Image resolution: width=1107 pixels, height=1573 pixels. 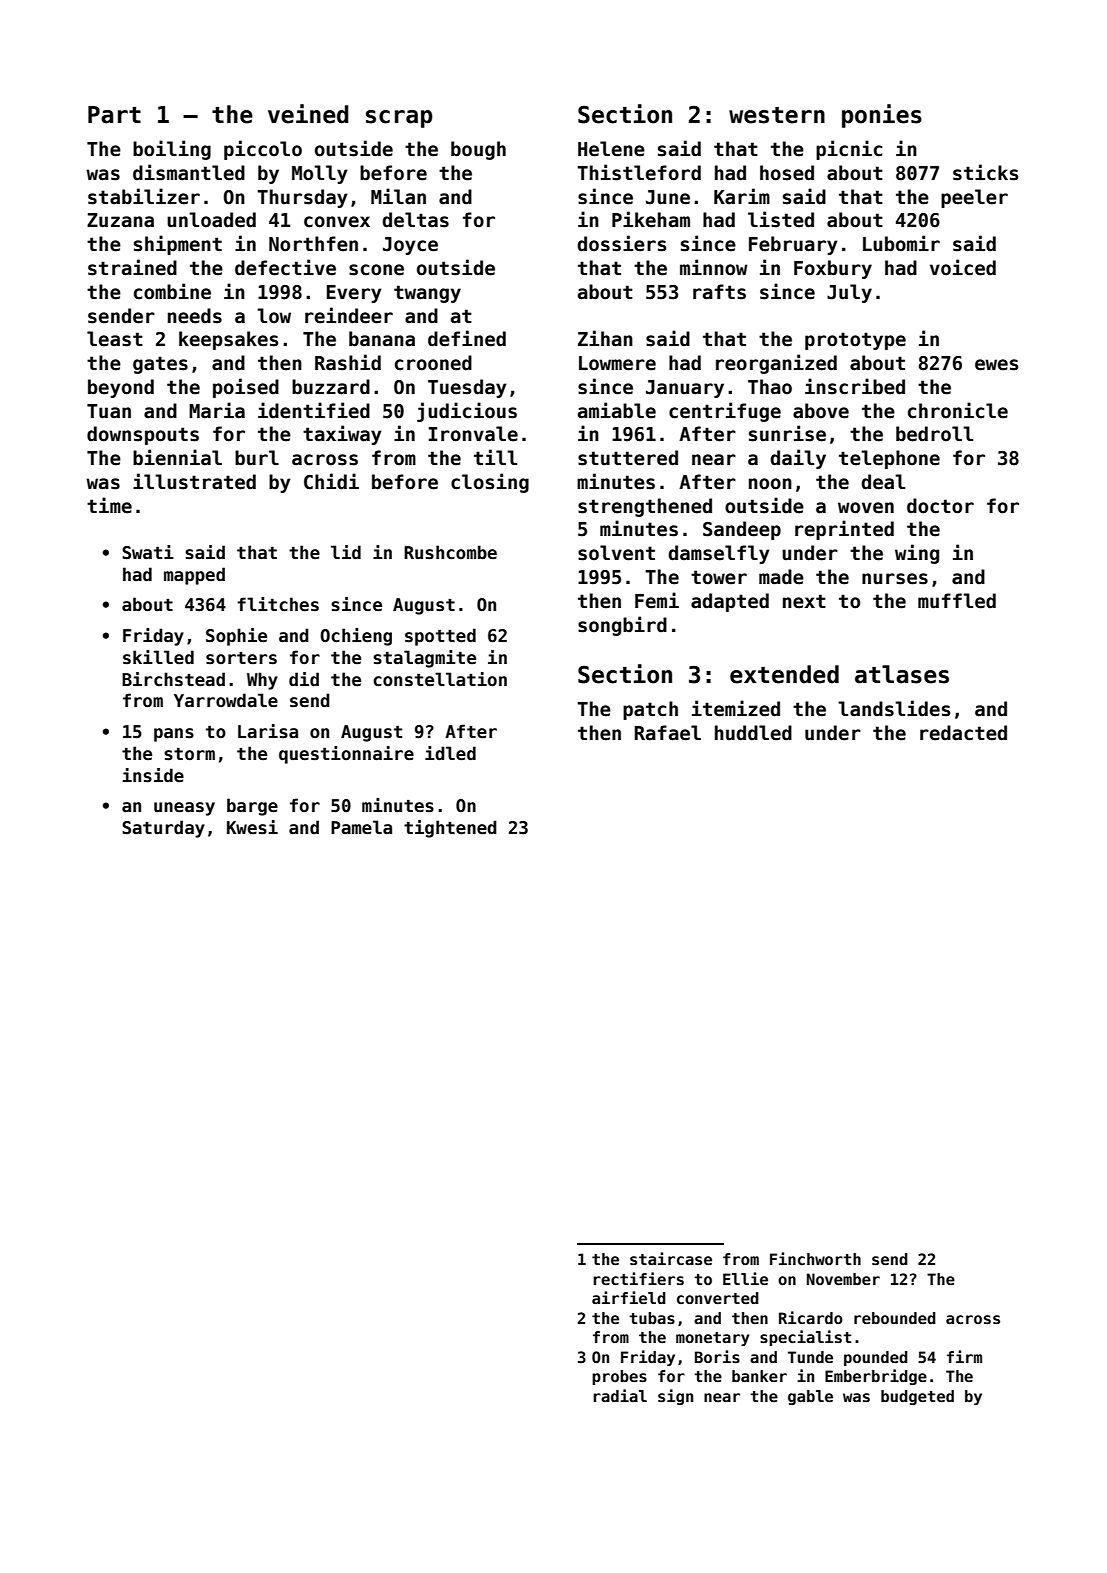 I want to click on Yarrowdale, so click(x=226, y=700).
